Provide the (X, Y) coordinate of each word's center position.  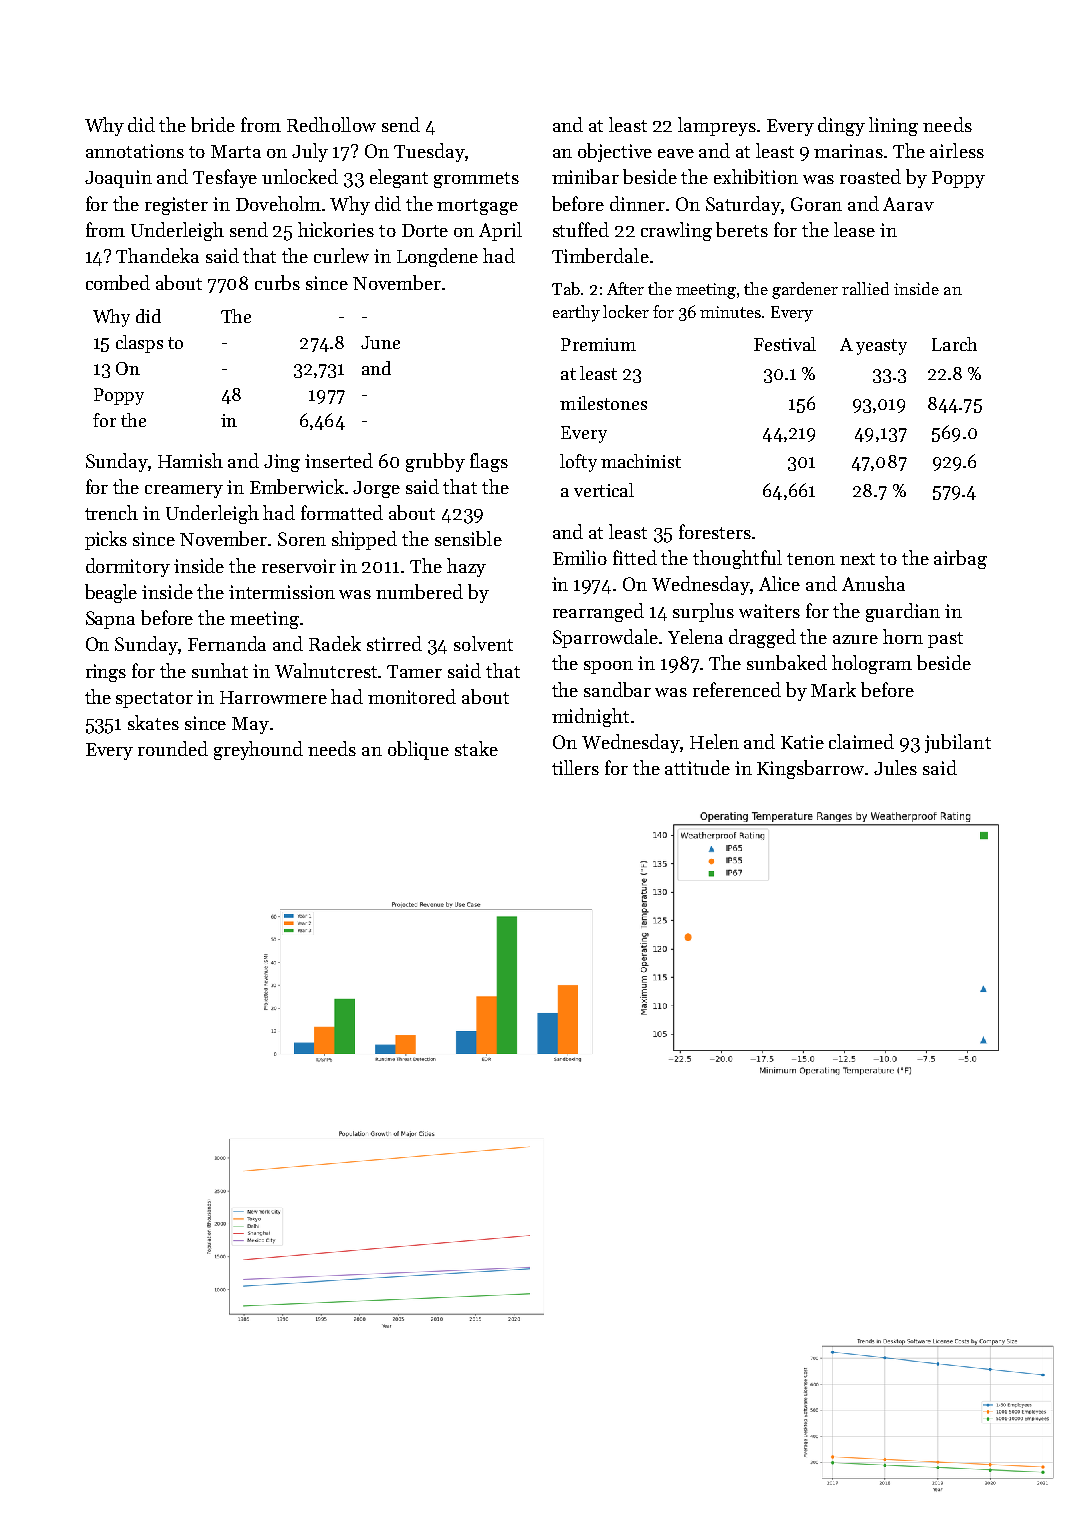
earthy (576, 313)
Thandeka (157, 255)
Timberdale (600, 255)
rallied (865, 288)
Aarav (908, 204)
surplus (703, 612)
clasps (139, 344)
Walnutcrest (327, 670)
